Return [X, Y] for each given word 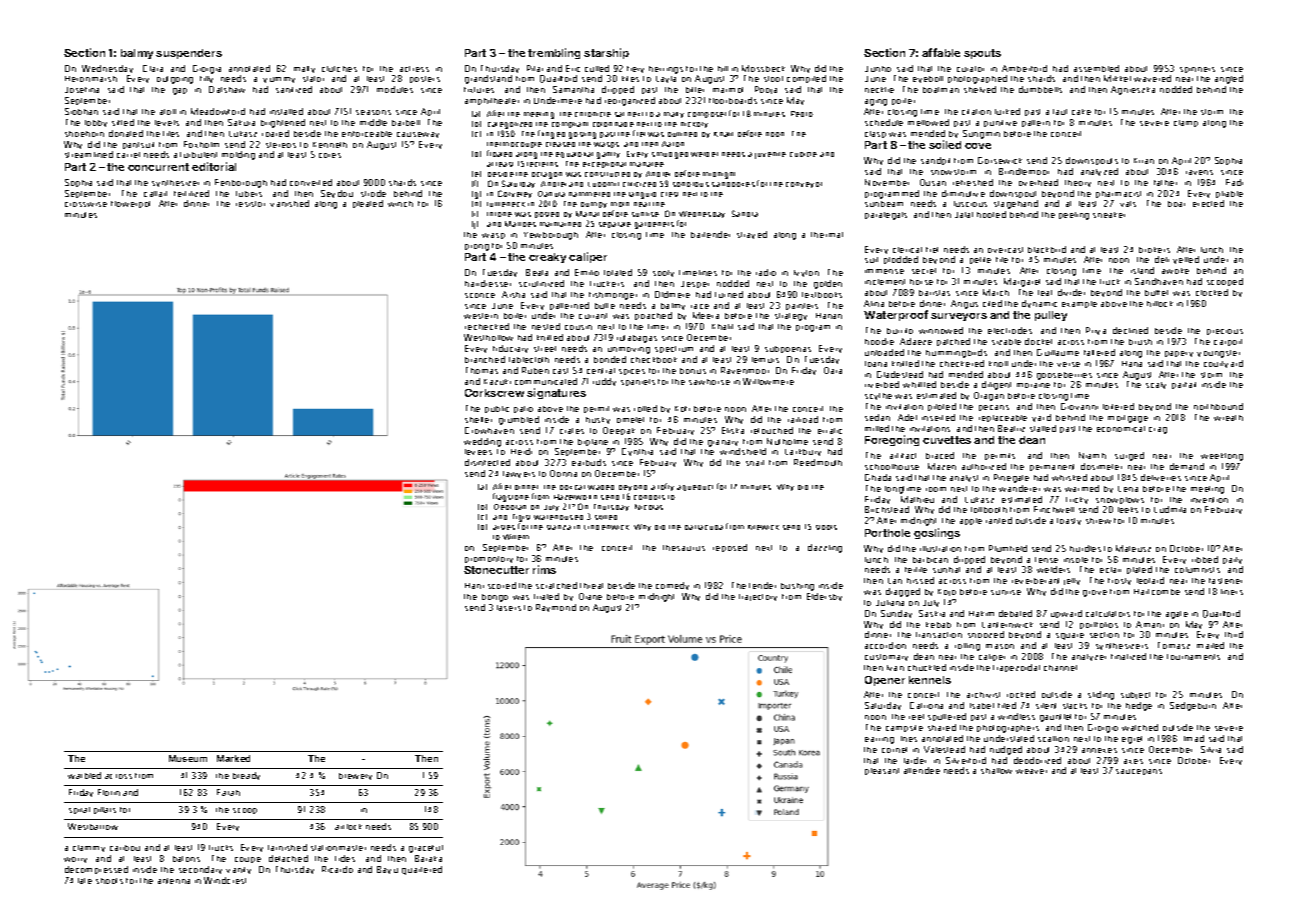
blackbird [1047, 249]
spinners [1197, 70]
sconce [480, 295]
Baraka [428, 858]
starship [606, 53]
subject [1135, 695]
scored [502, 585]
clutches [339, 69]
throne [499, 214]
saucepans [1139, 772]
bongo [495, 598]
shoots [109, 881]
